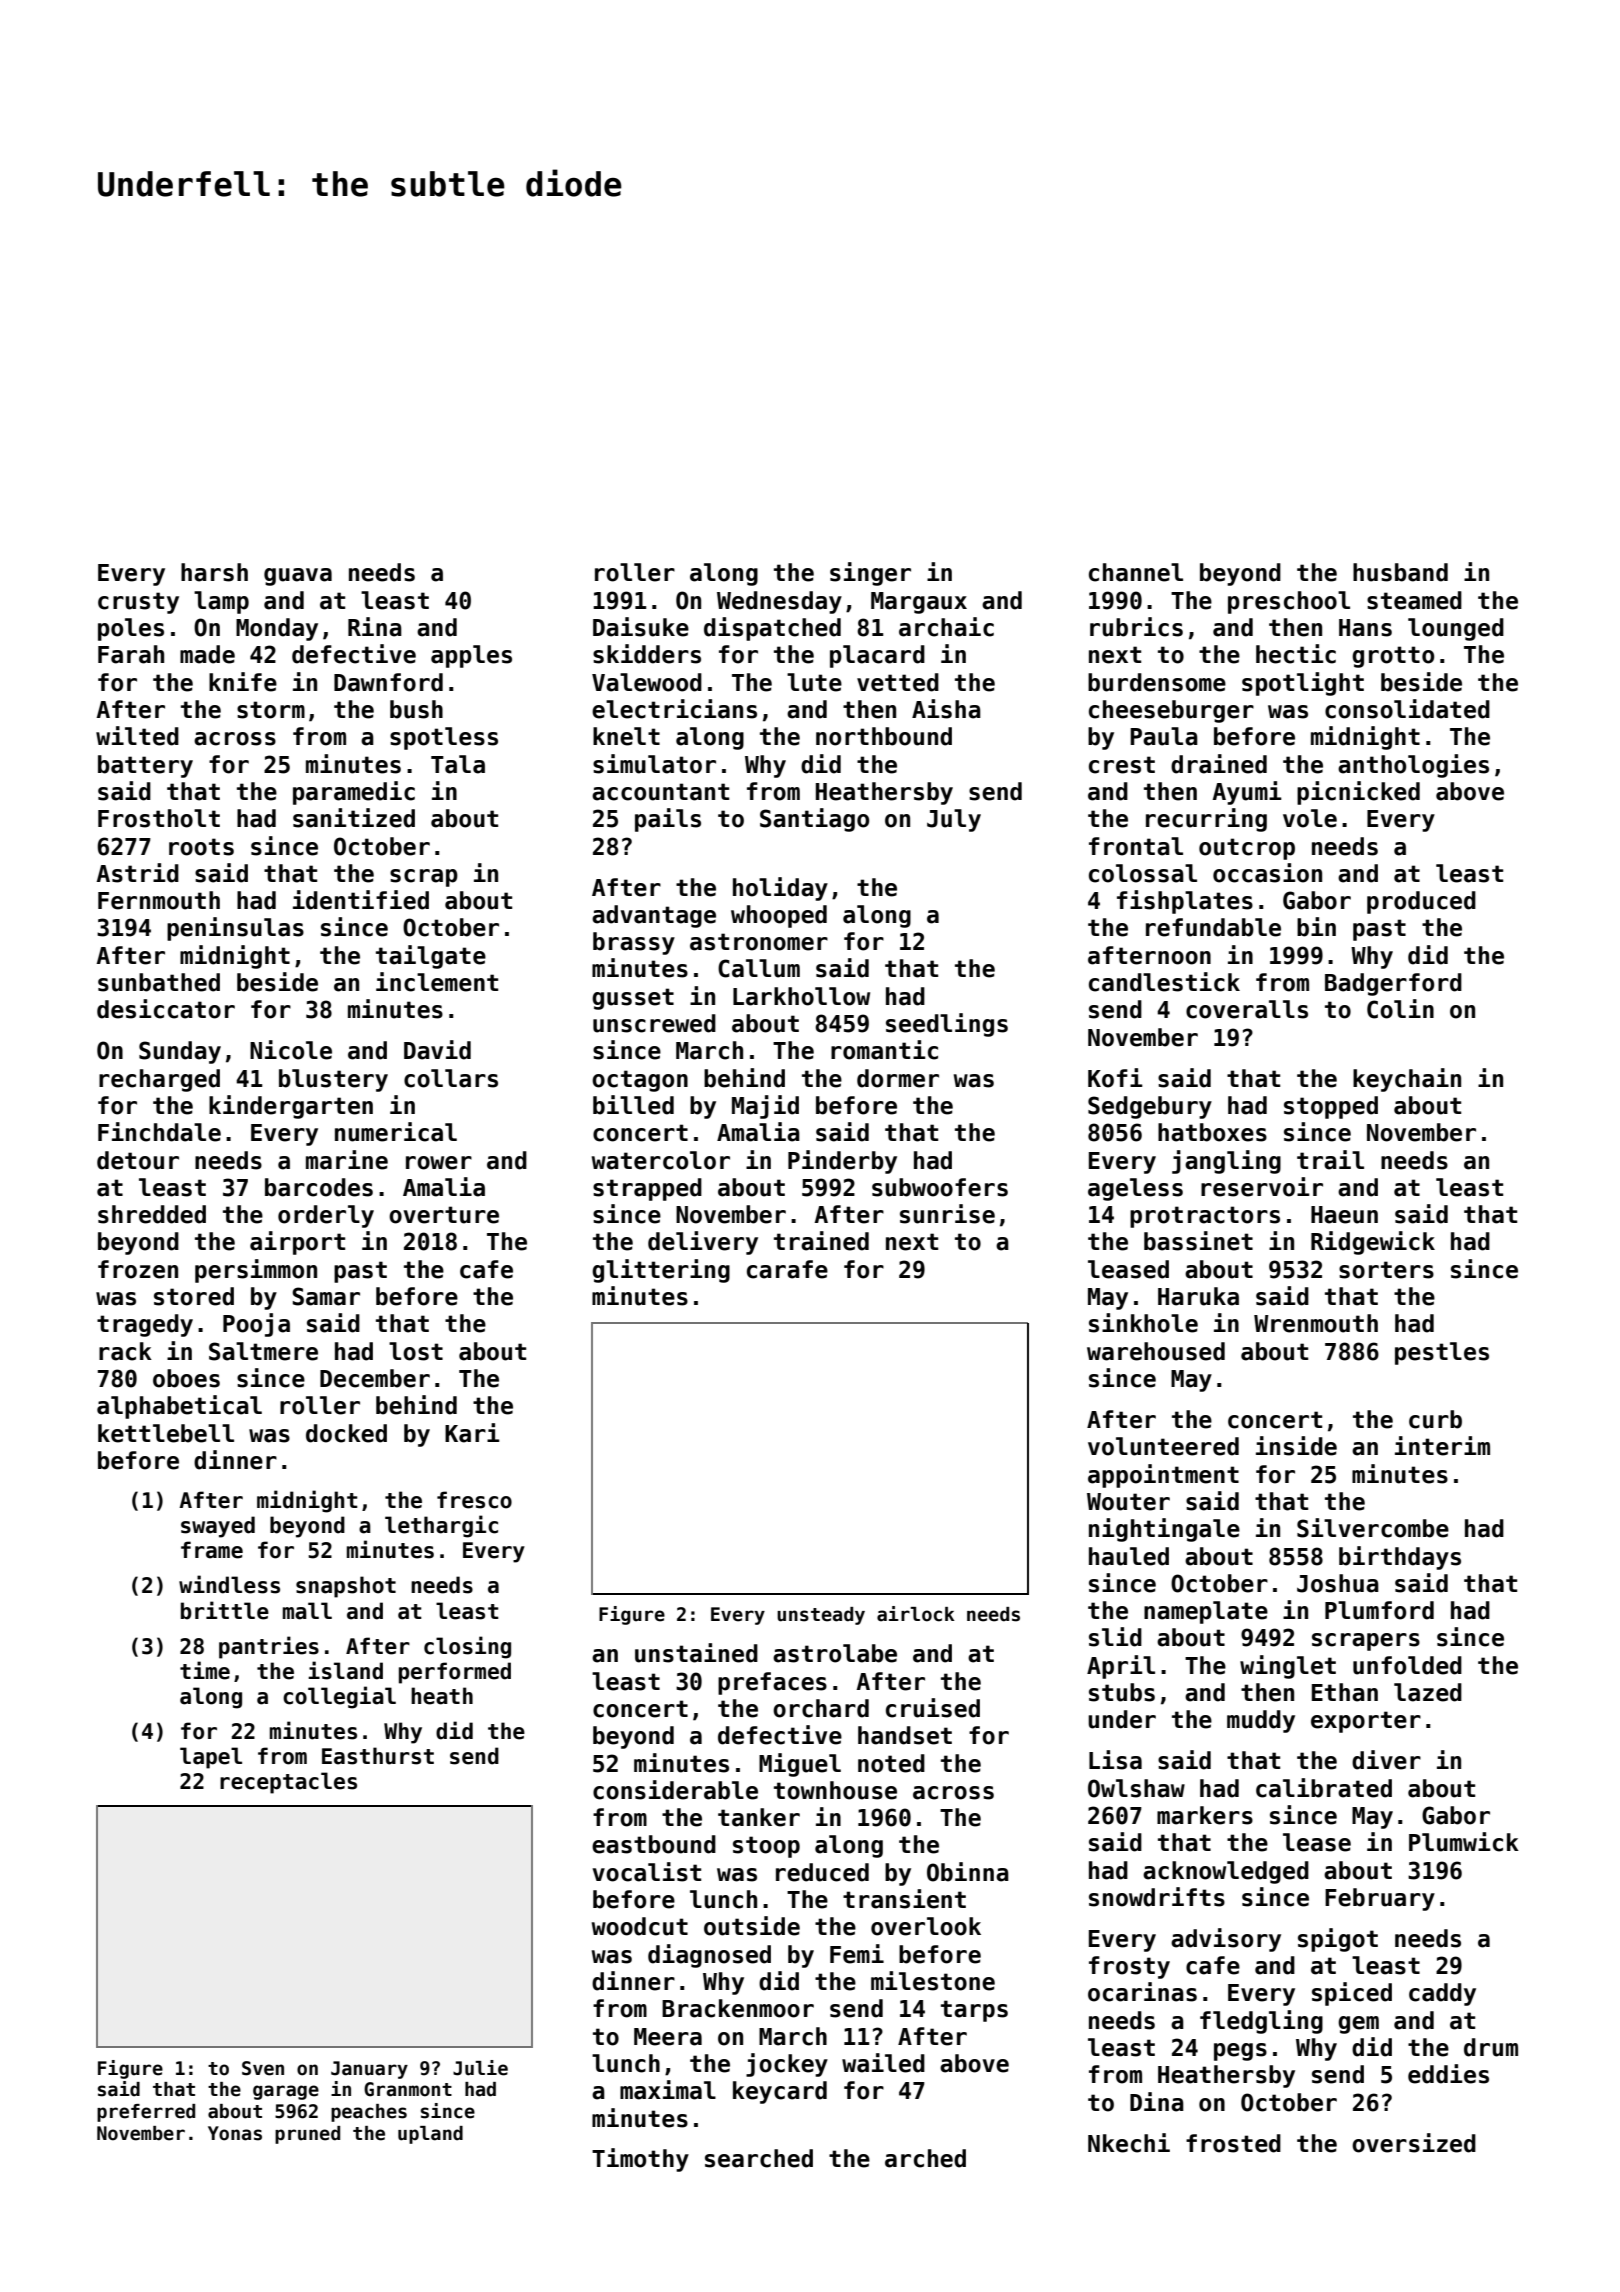 The image size is (1620, 2292). I want to click on storm, so click(271, 710).
